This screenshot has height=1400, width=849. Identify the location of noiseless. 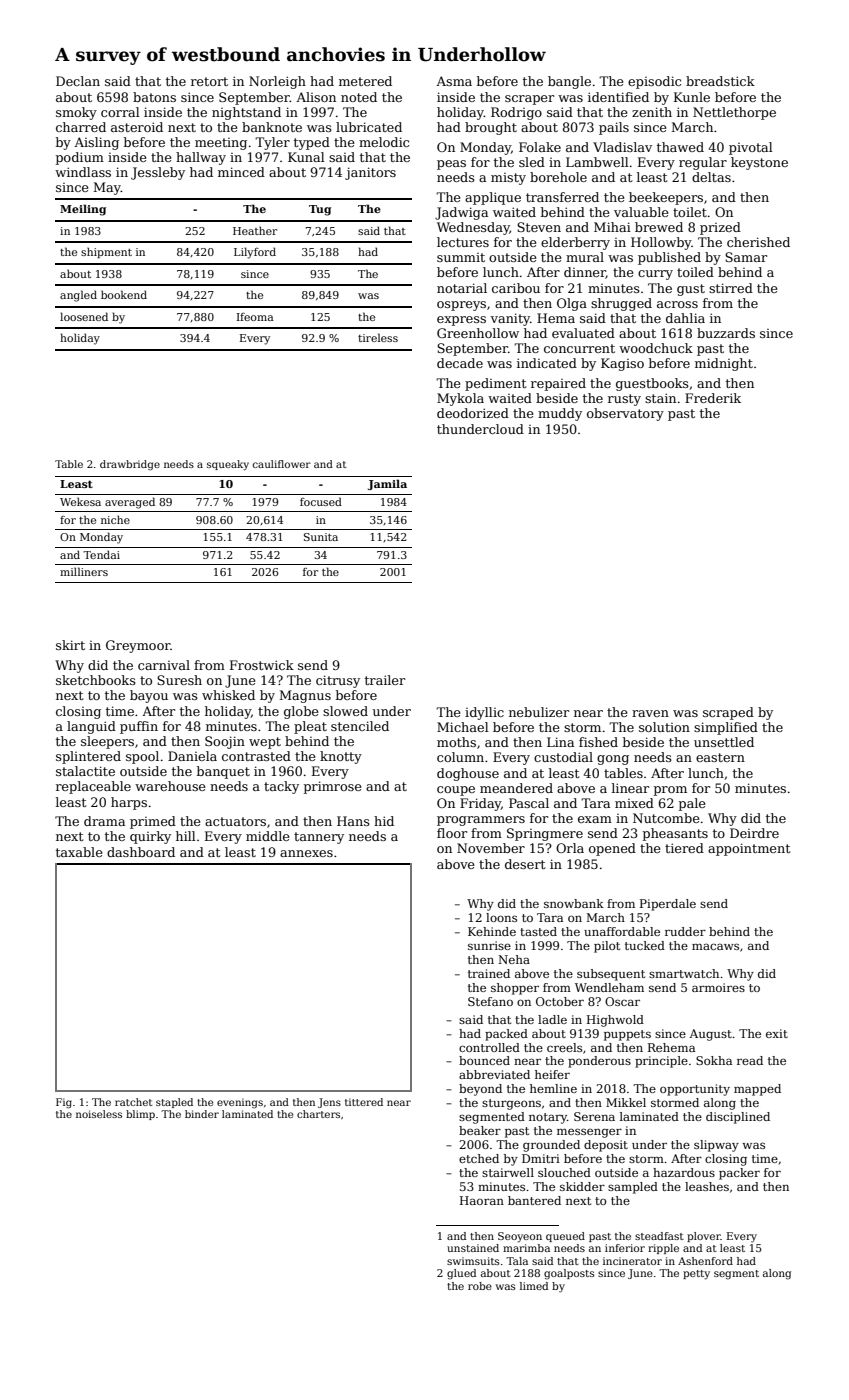
(99, 1114).
